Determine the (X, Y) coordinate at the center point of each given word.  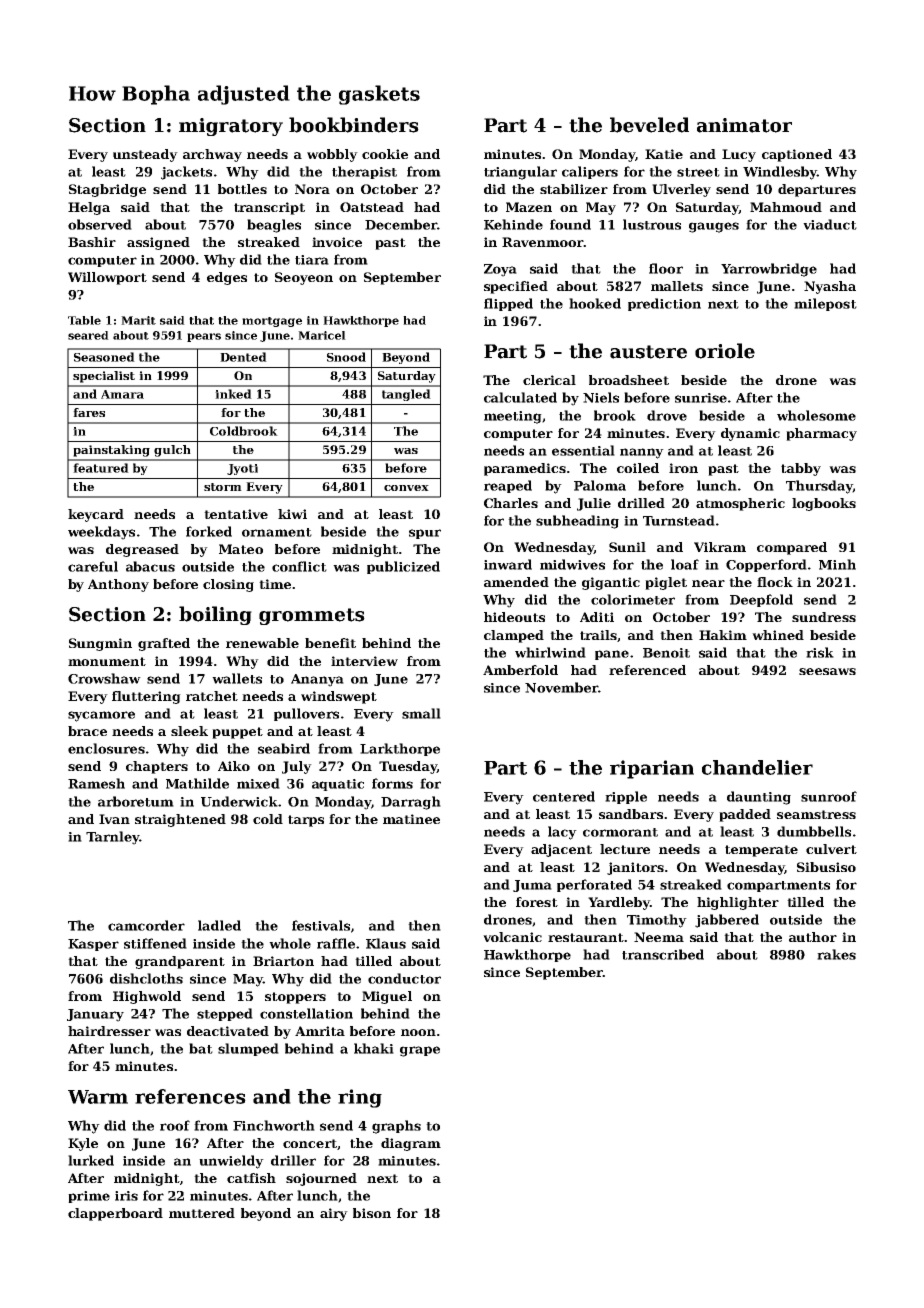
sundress (824, 617)
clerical (549, 380)
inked (233, 394)
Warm (98, 1097)
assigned (158, 243)
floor (666, 268)
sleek (189, 731)
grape (420, 1051)
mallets (677, 286)
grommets (312, 616)
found (570, 224)
